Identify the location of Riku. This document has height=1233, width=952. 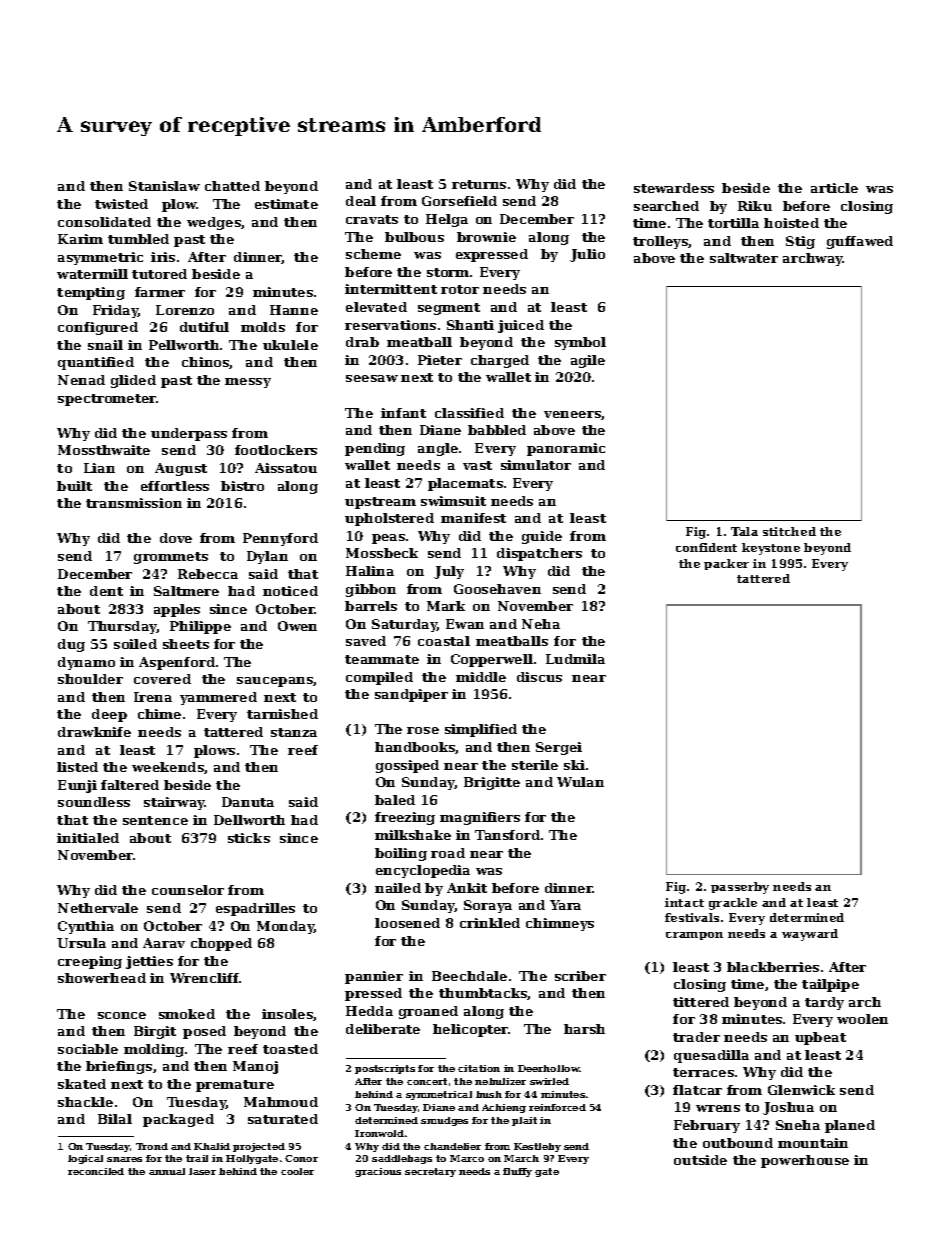
(755, 206).
